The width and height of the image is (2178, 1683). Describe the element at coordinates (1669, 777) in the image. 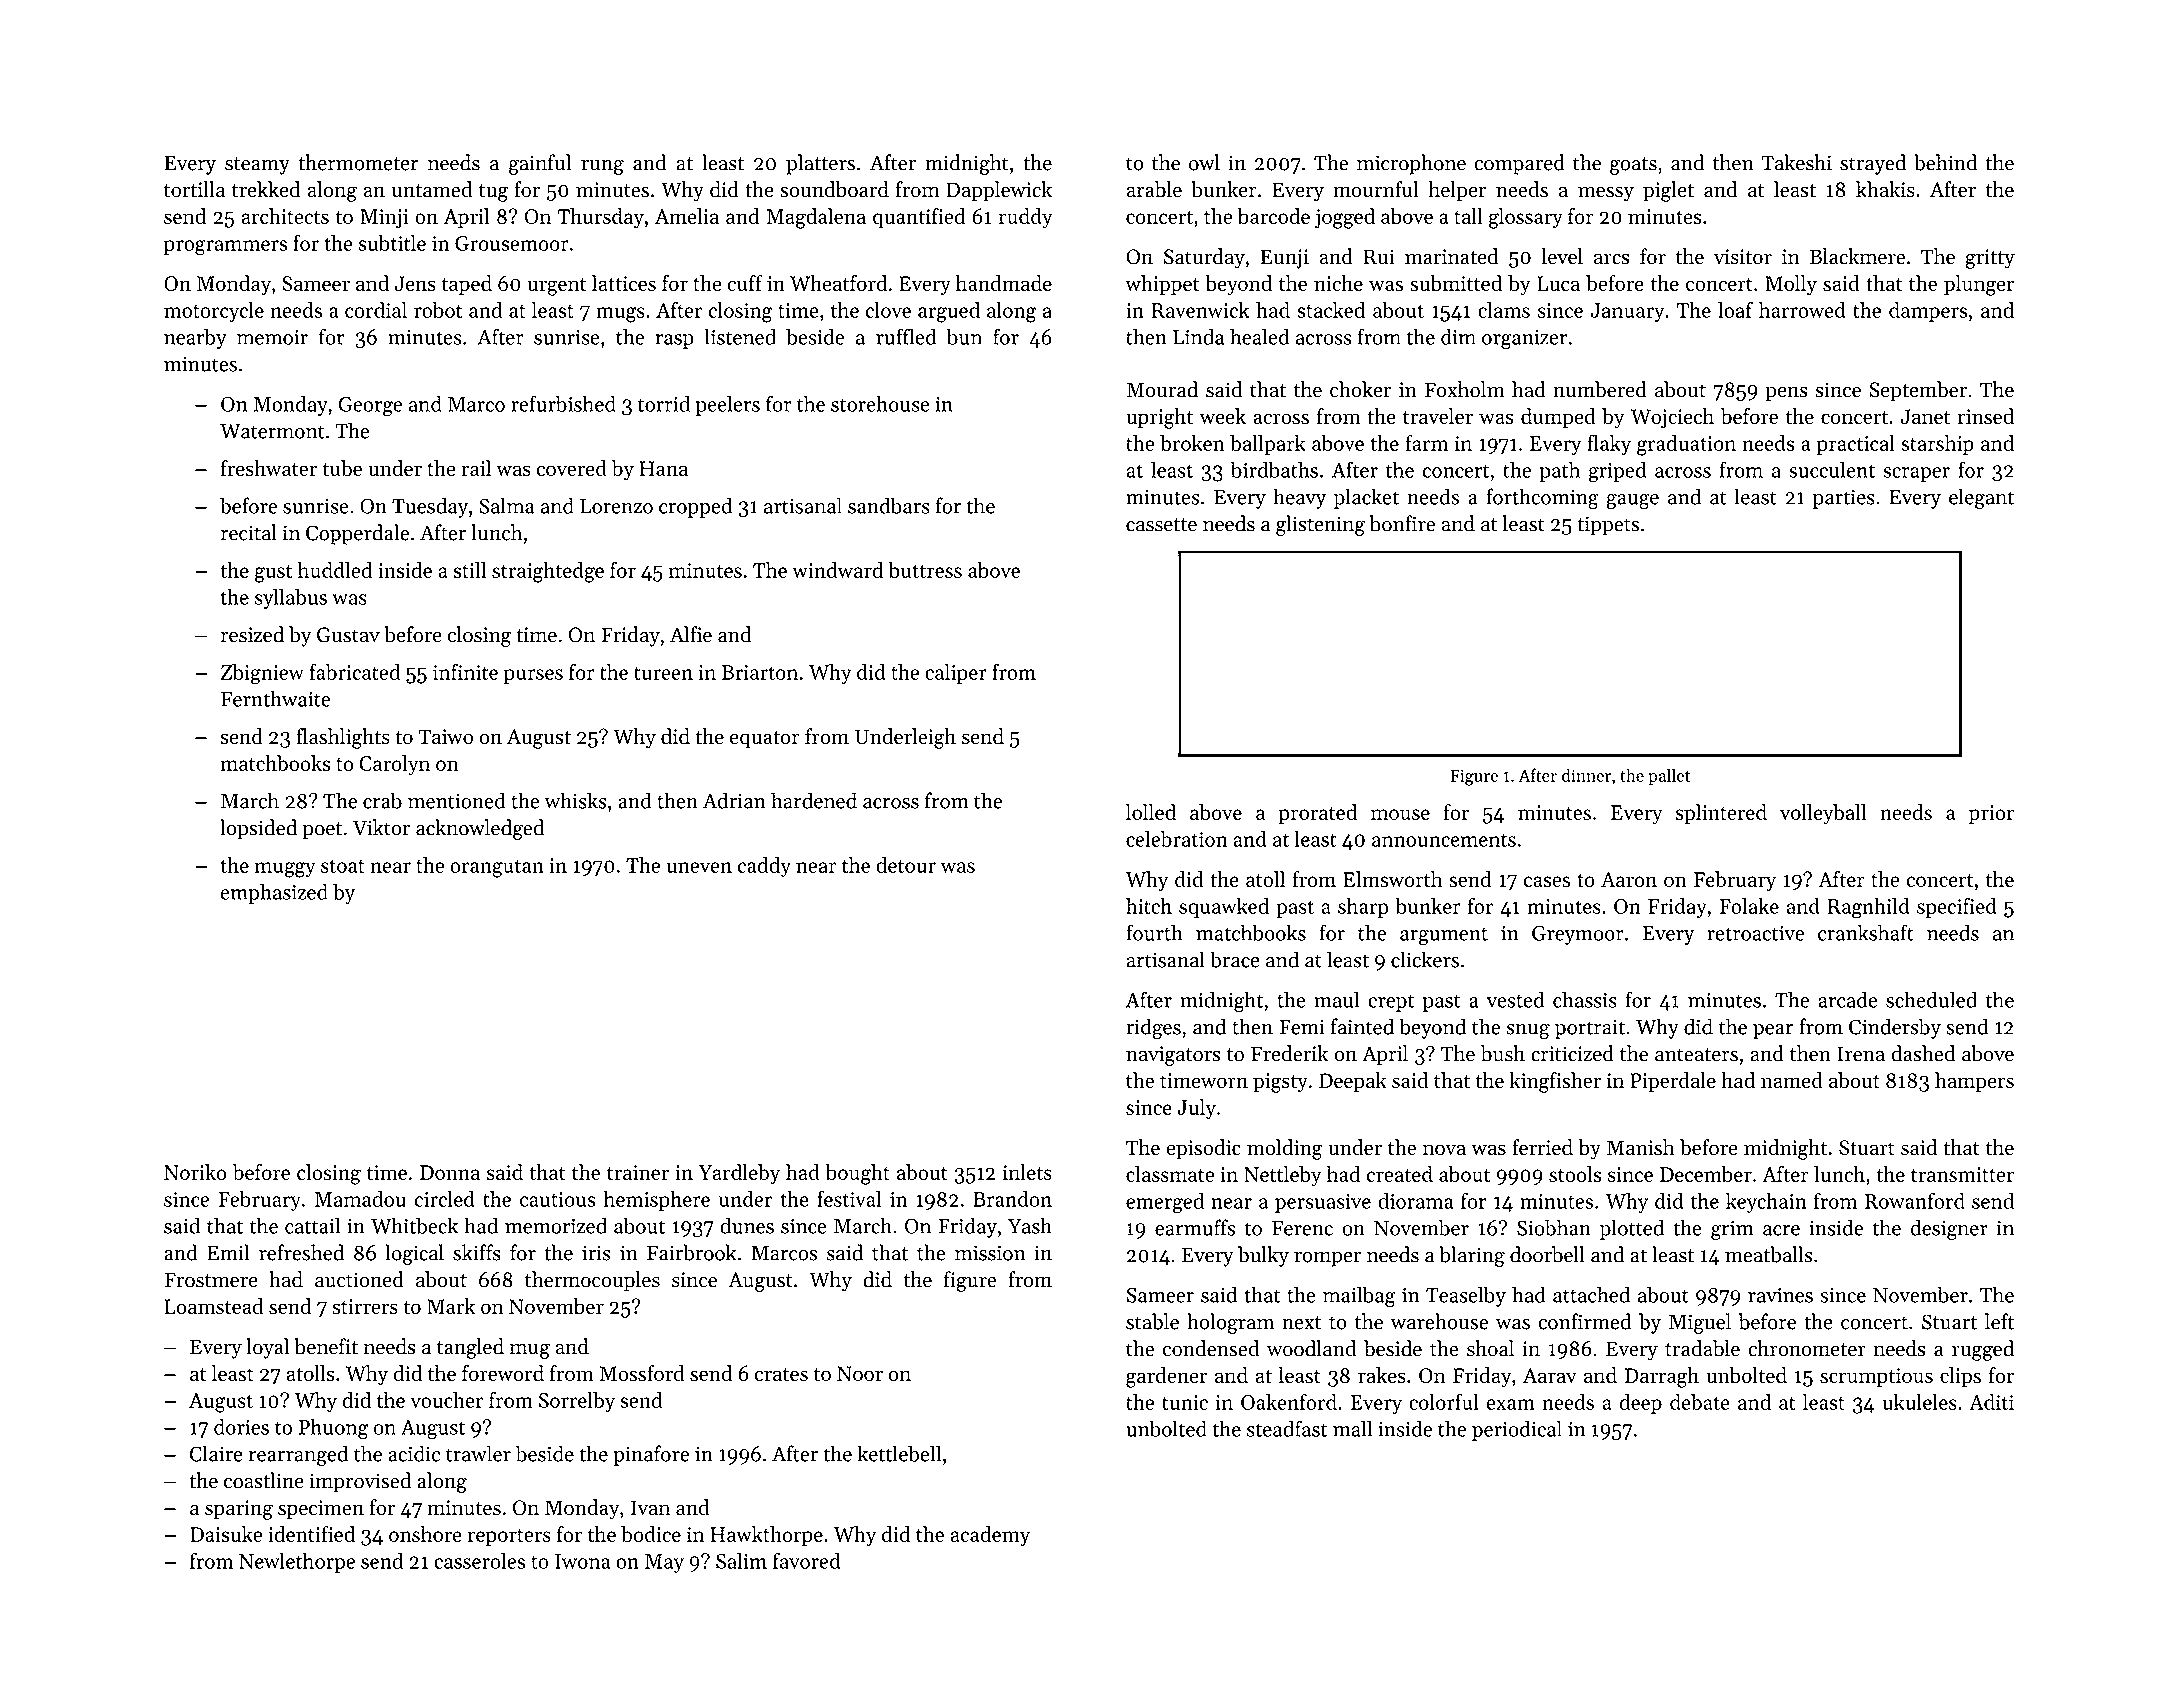

I see `pallet` at that location.
